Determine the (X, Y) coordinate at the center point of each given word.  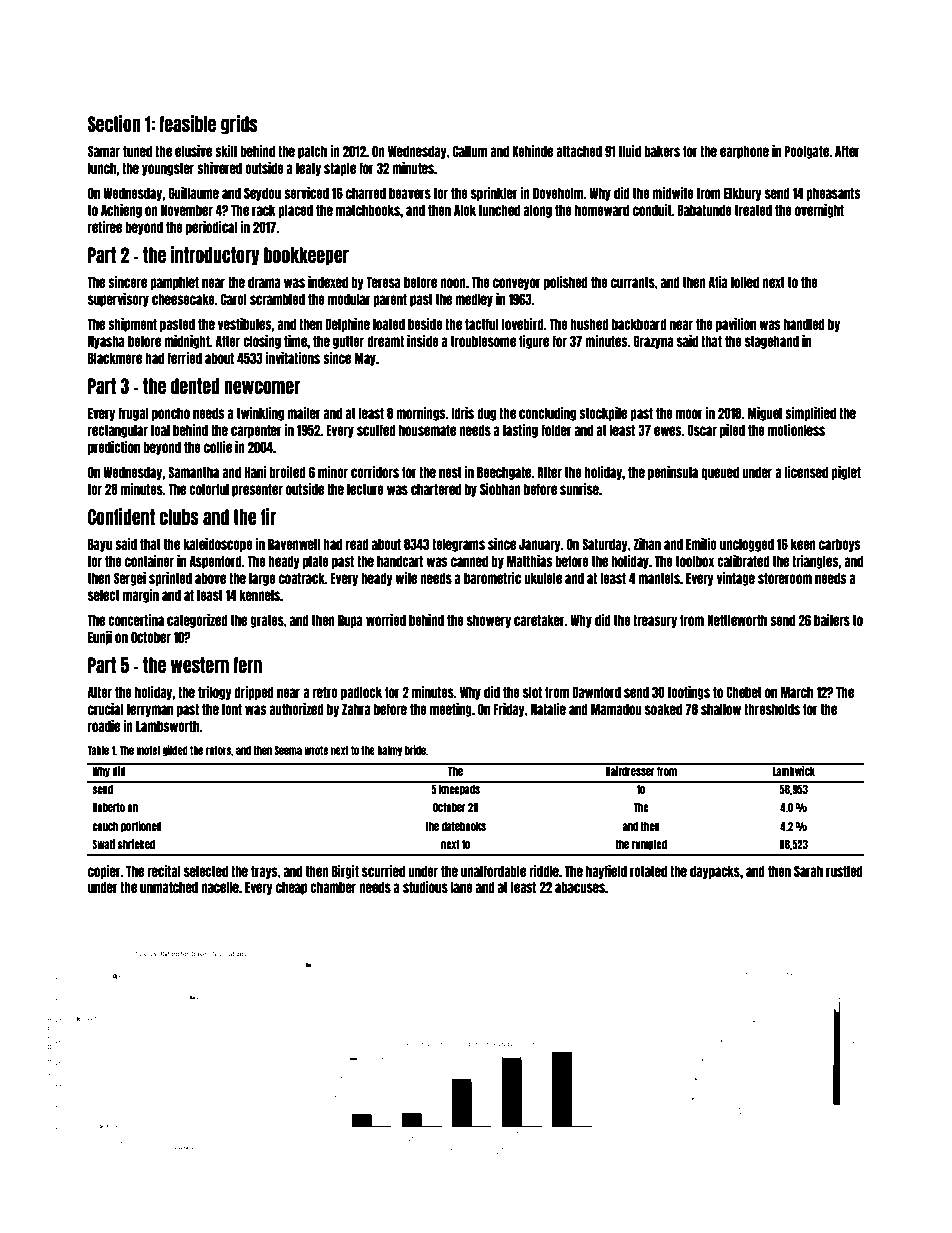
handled (804, 324)
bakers (662, 151)
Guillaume (193, 193)
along (537, 211)
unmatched (169, 887)
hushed (589, 324)
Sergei (130, 579)
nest (450, 472)
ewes (668, 431)
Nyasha (106, 342)
